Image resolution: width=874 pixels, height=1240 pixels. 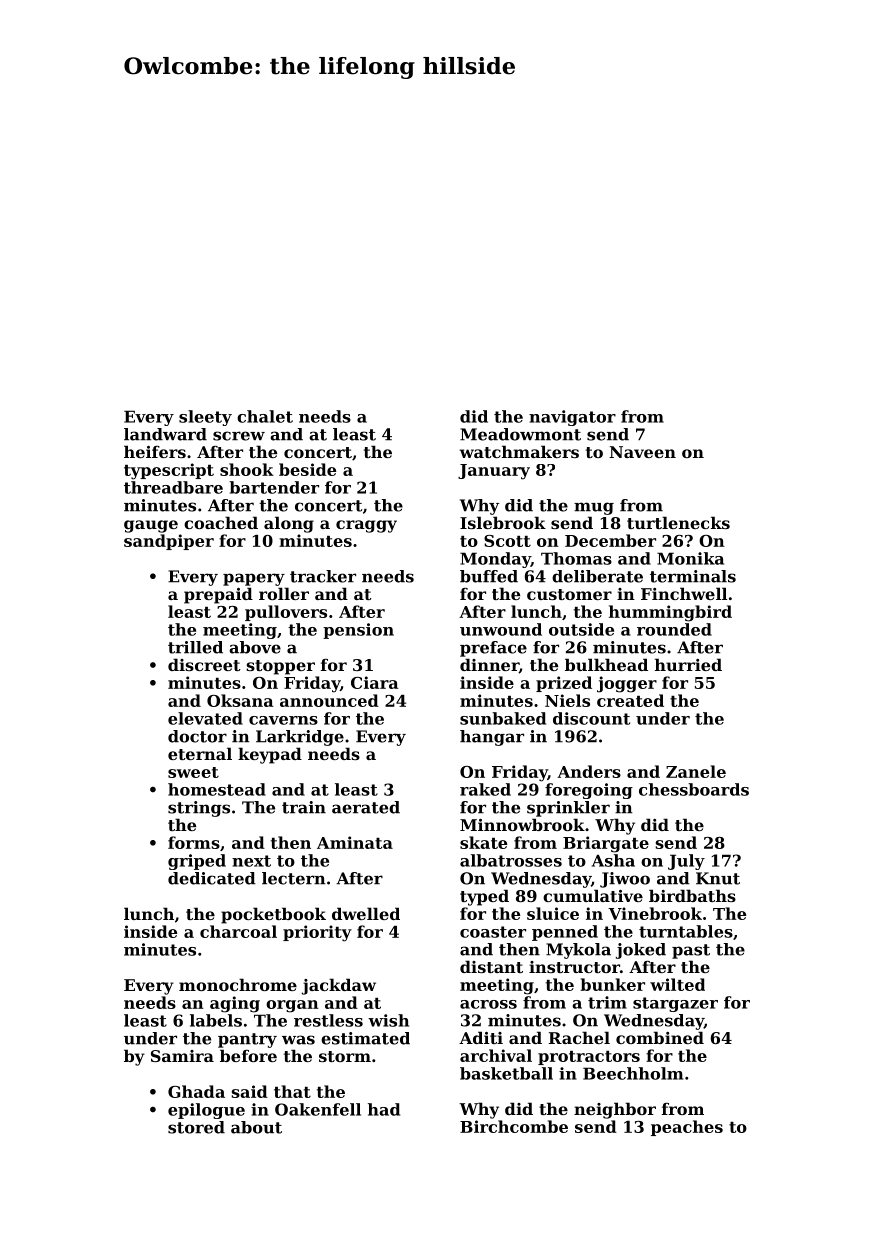 I want to click on prepaid, so click(x=218, y=595).
